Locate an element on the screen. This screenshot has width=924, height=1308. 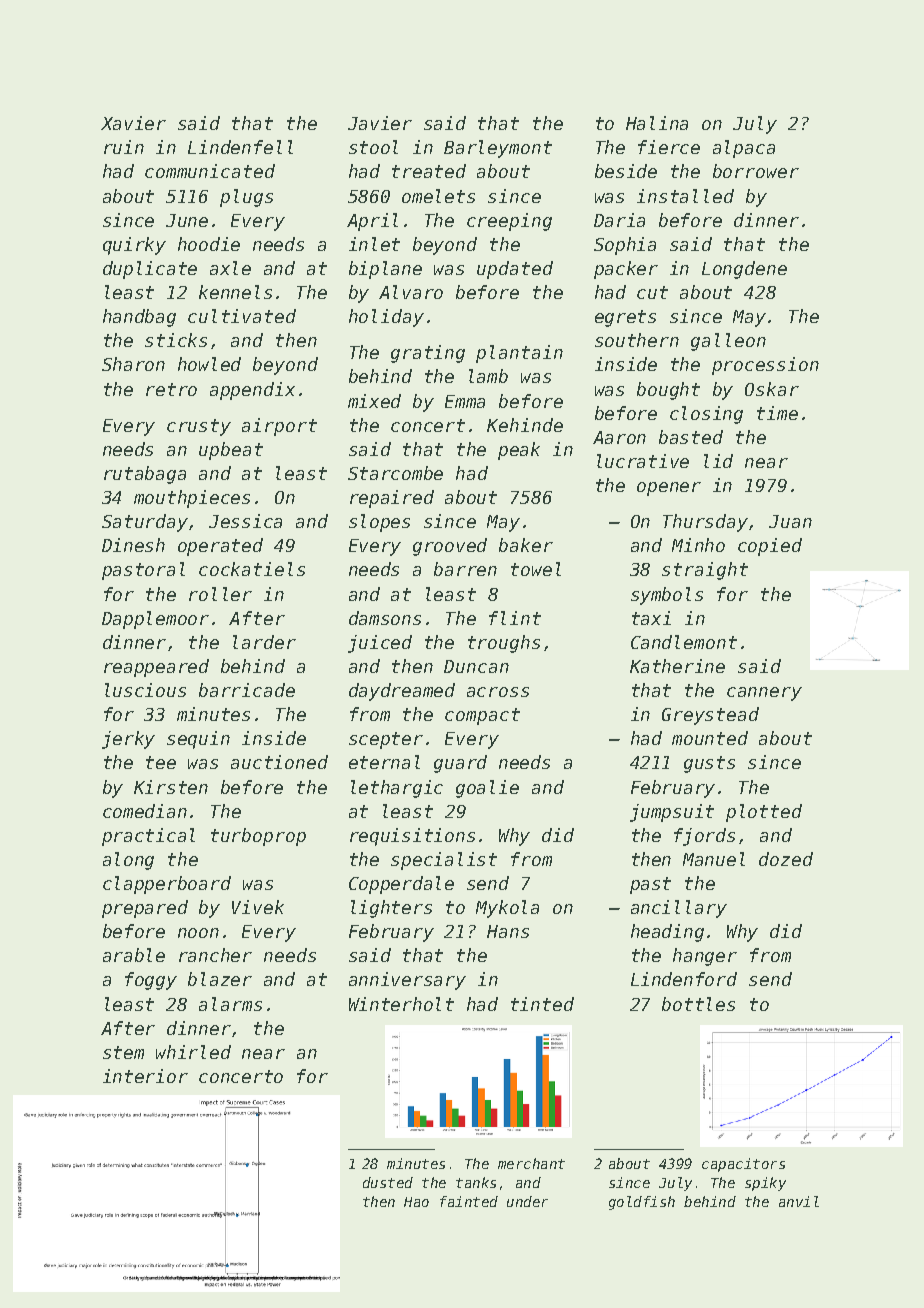
Hao is located at coordinates (416, 1202).
